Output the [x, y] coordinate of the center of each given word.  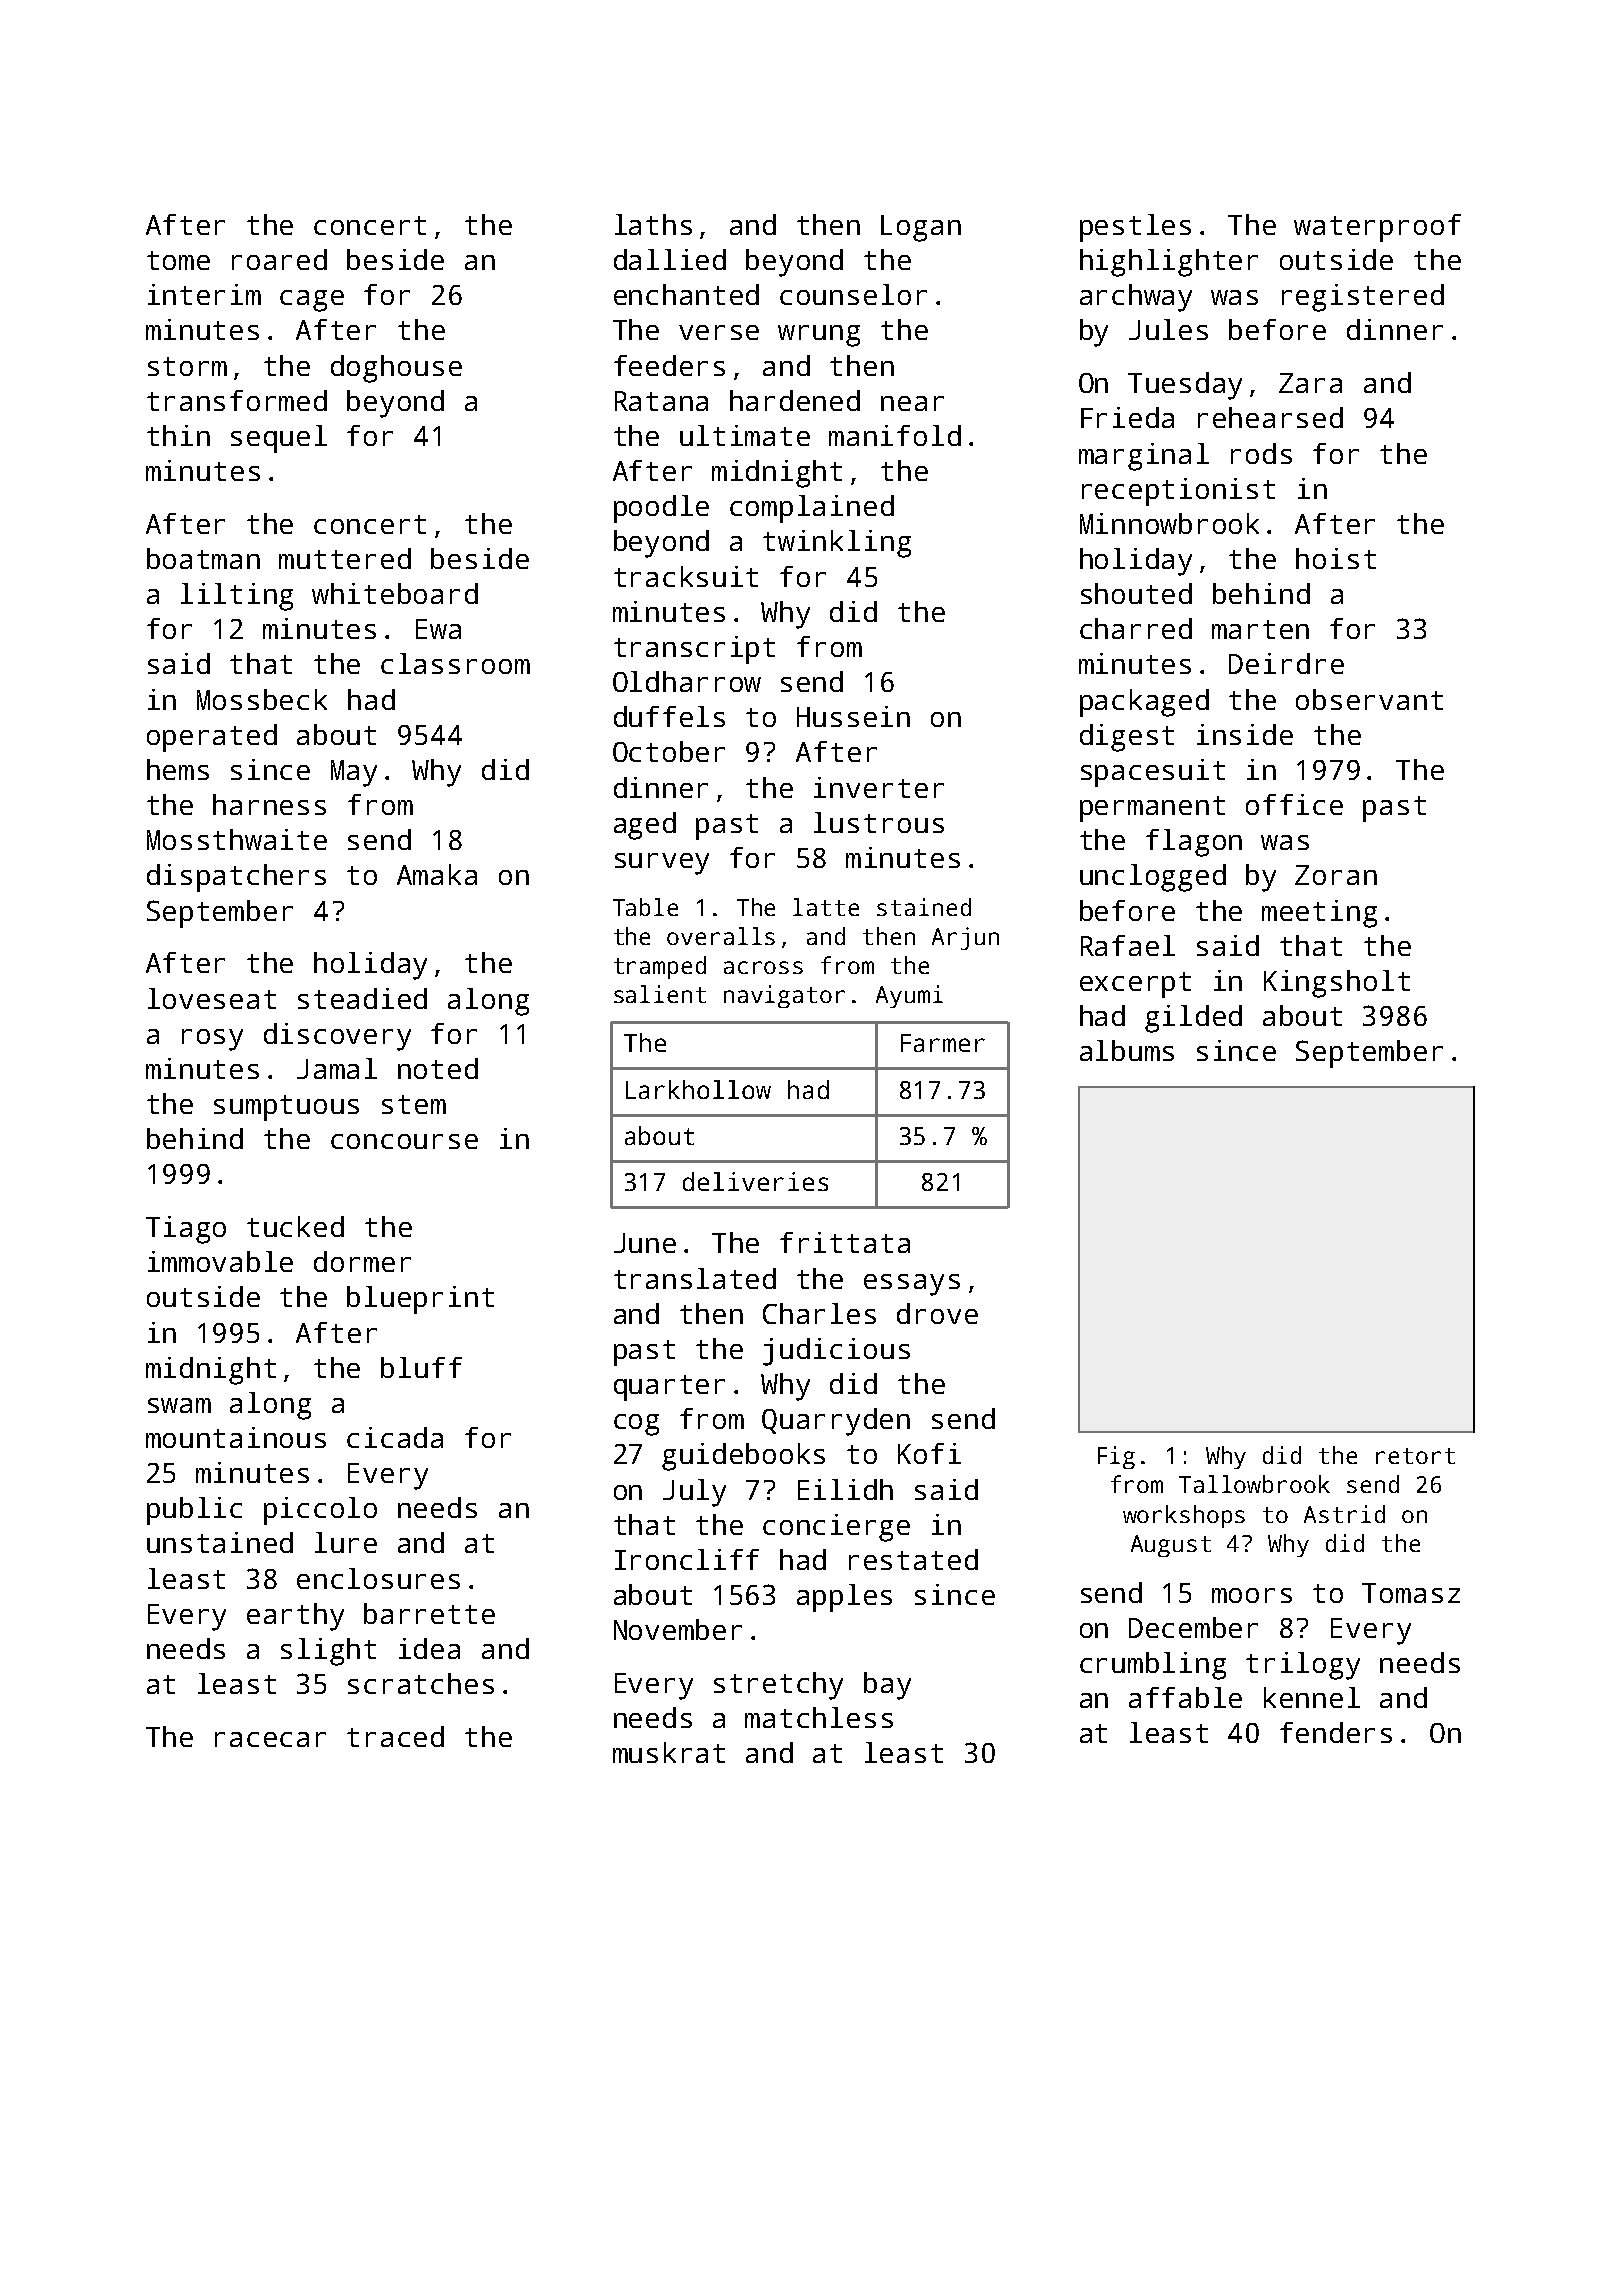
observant [1369, 699]
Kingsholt [1337, 984]
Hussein [853, 716]
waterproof [1377, 228]
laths [653, 224]
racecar [270, 1739]
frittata [845, 1242]
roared [279, 259]
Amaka [437, 874]
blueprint [420, 1300]
